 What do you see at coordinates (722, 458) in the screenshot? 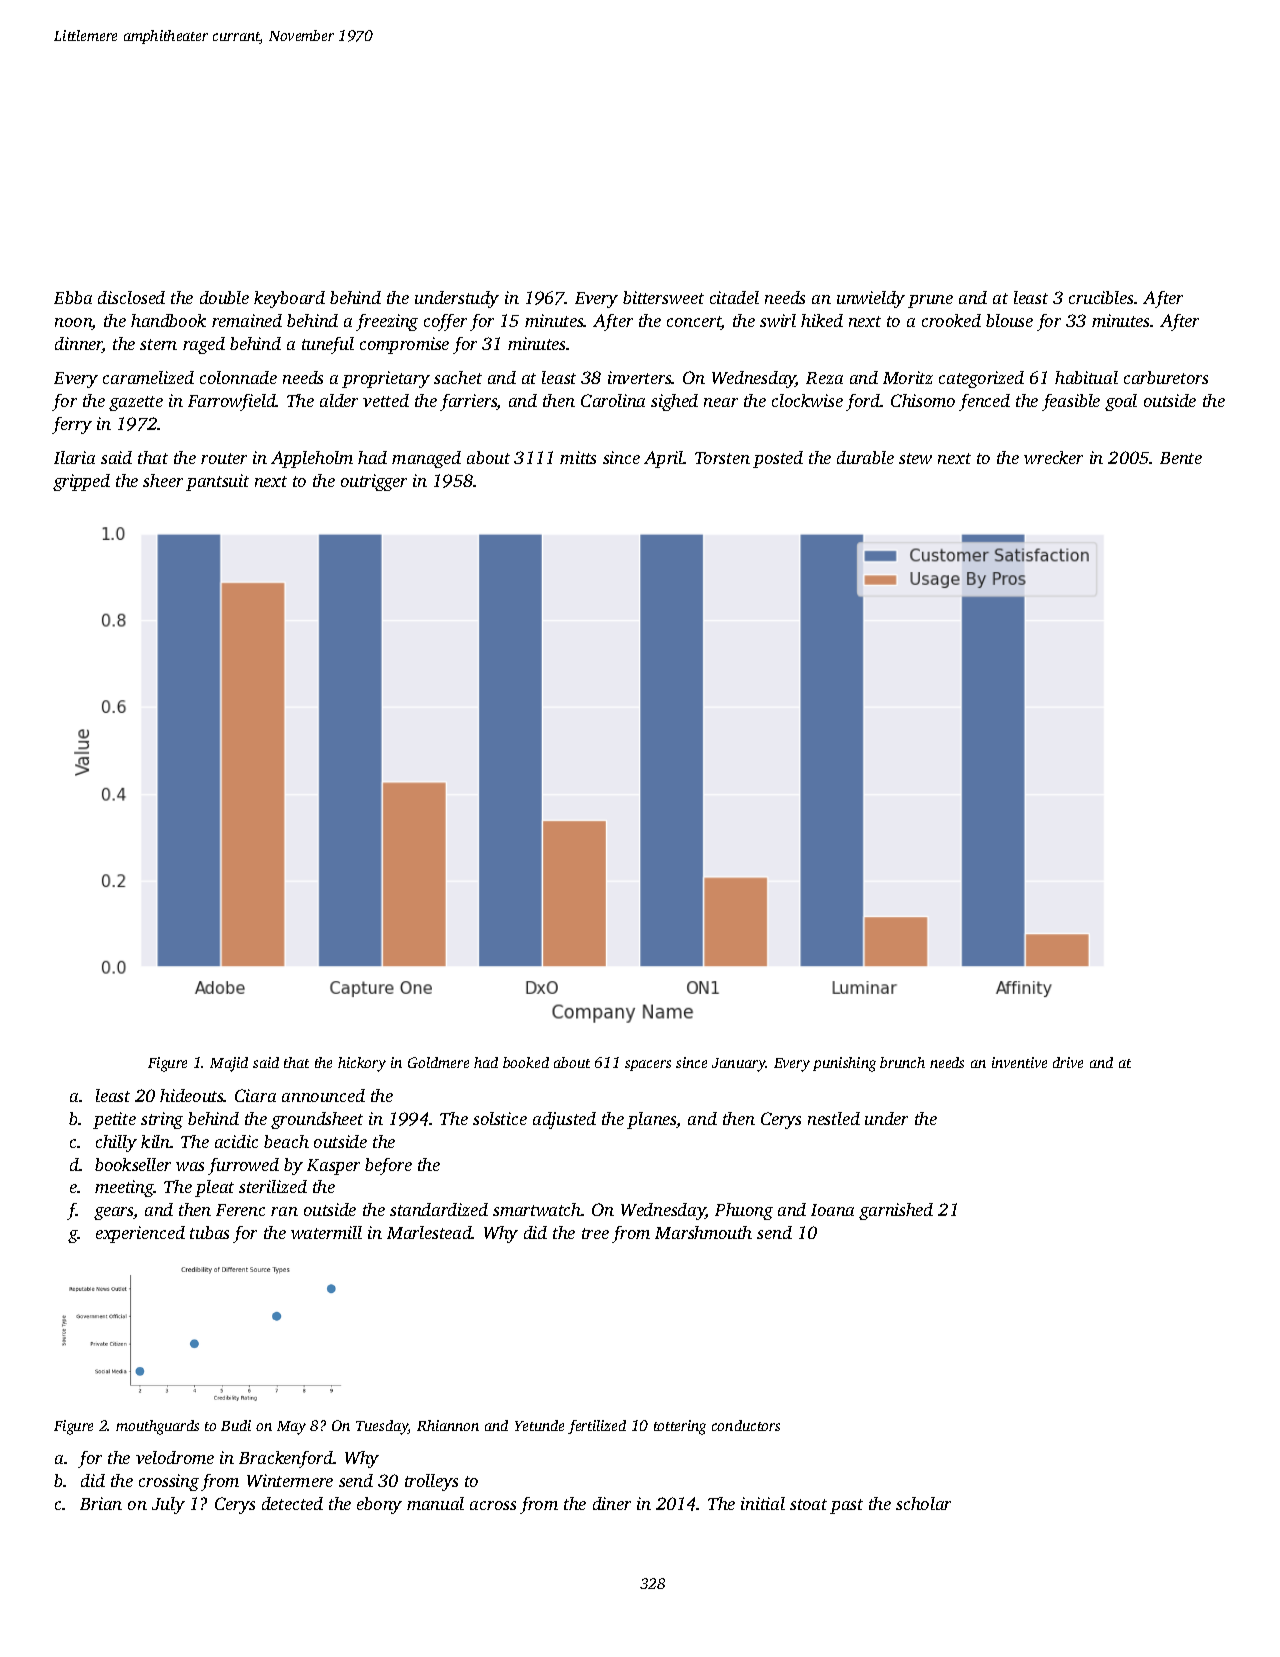
I see `Torsten` at bounding box center [722, 458].
